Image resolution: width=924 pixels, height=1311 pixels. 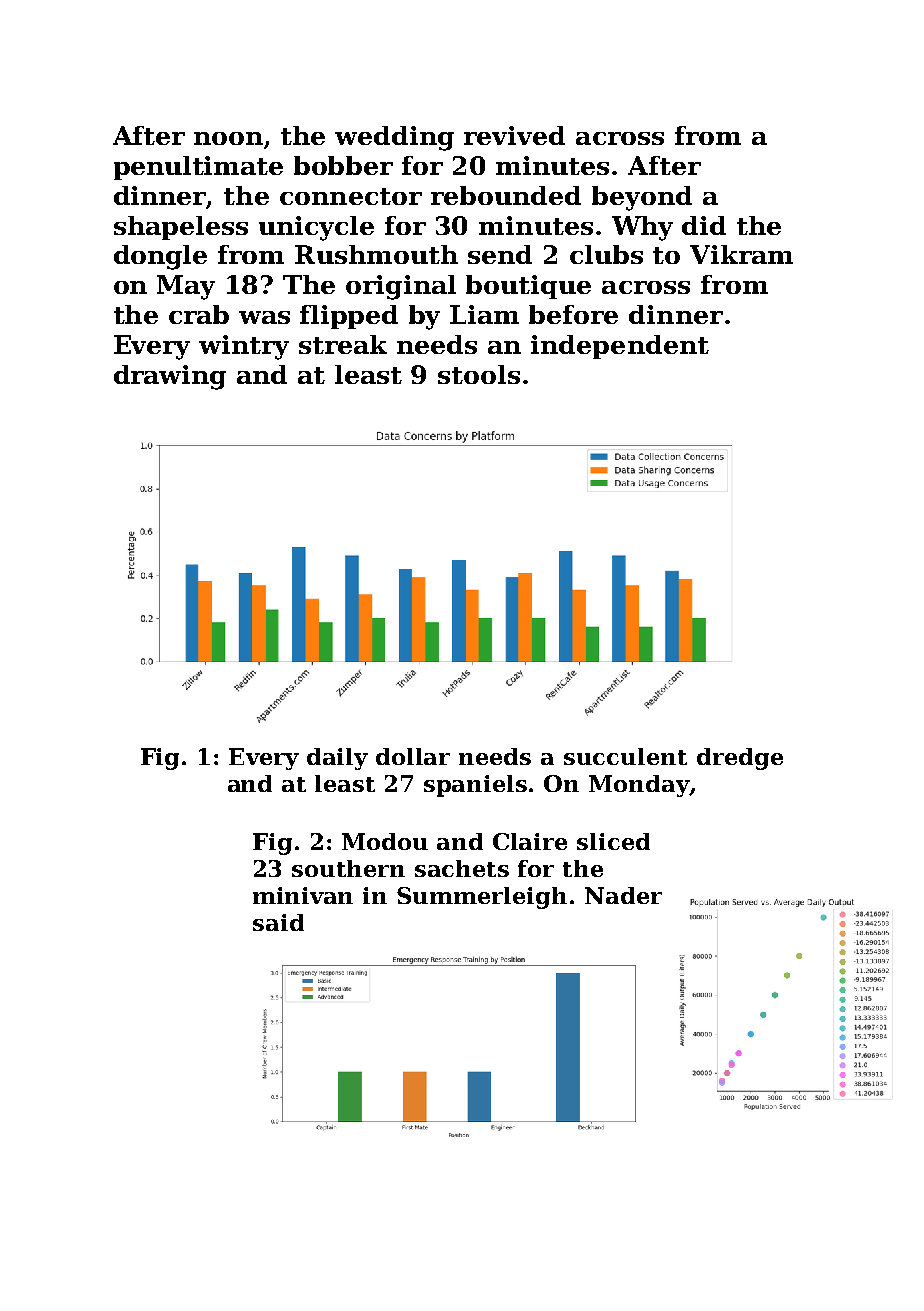 I want to click on succulent, so click(x=625, y=756).
